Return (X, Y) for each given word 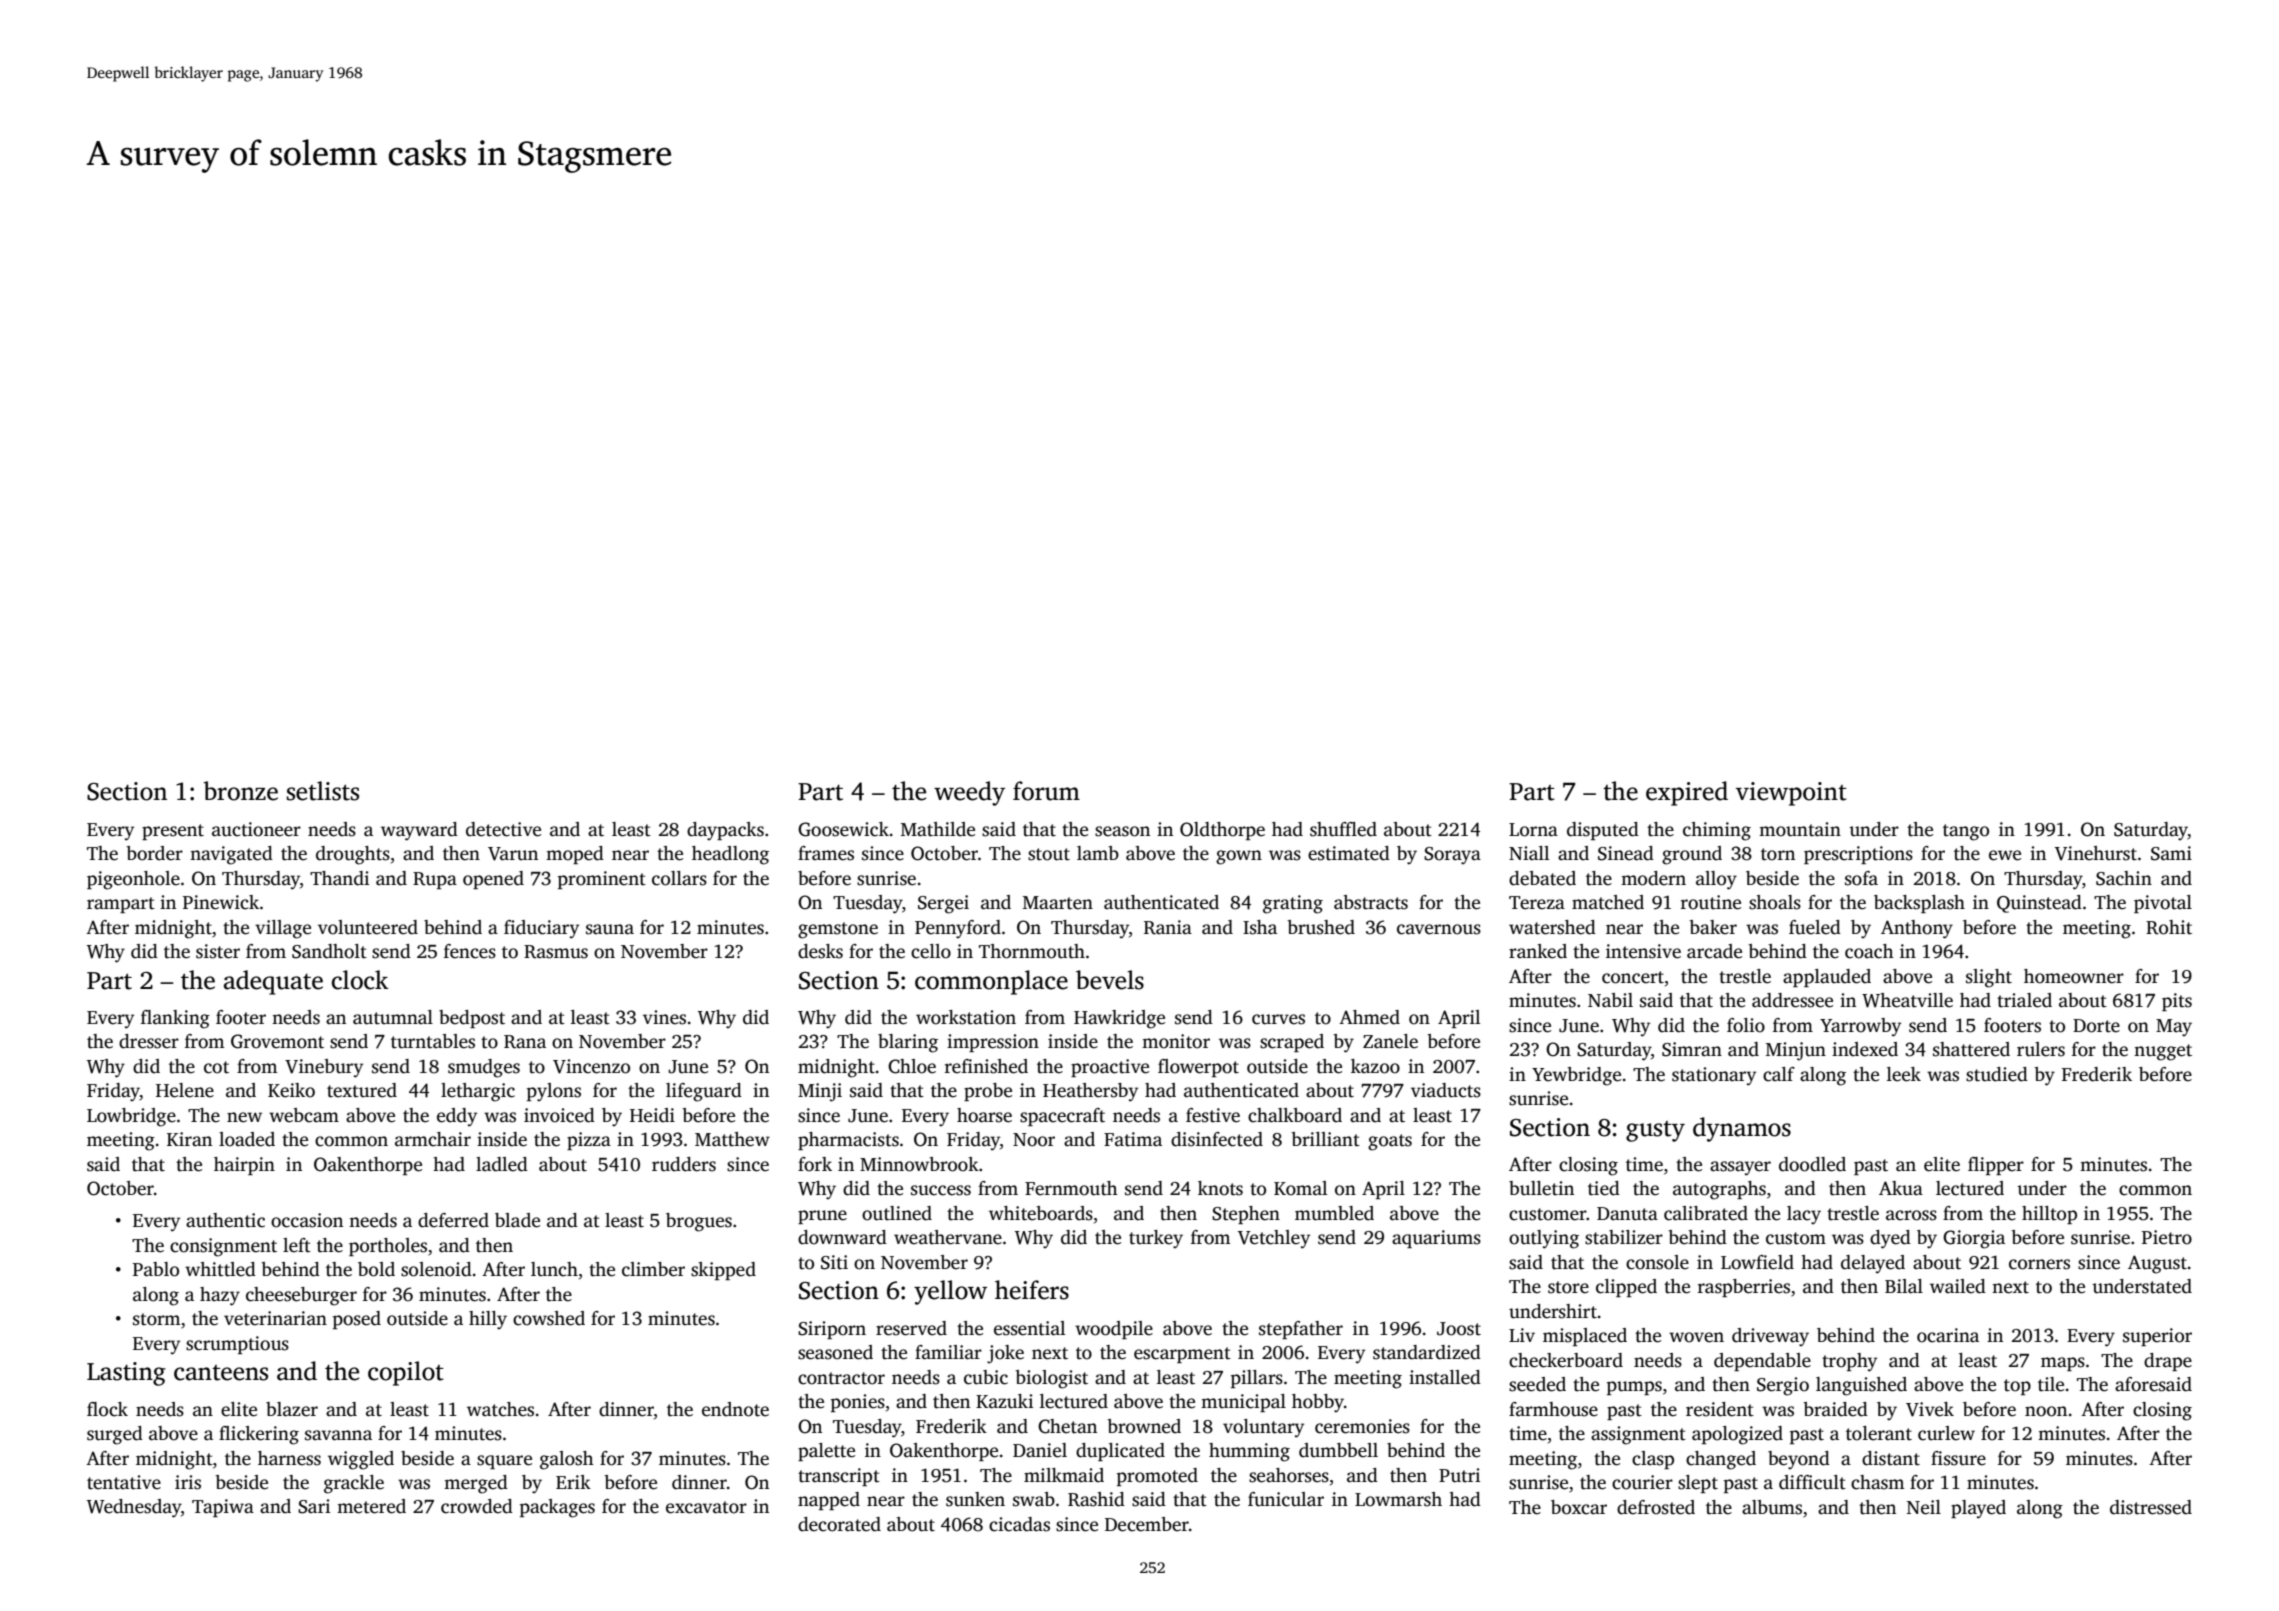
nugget (2163, 1052)
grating (1293, 904)
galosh (567, 1460)
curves (1278, 1019)
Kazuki (1004, 1401)
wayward (419, 831)
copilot (406, 1373)
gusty (1655, 1131)
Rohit (2169, 927)
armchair (433, 1139)
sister (218, 951)
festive (1213, 1115)
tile (2051, 1384)
